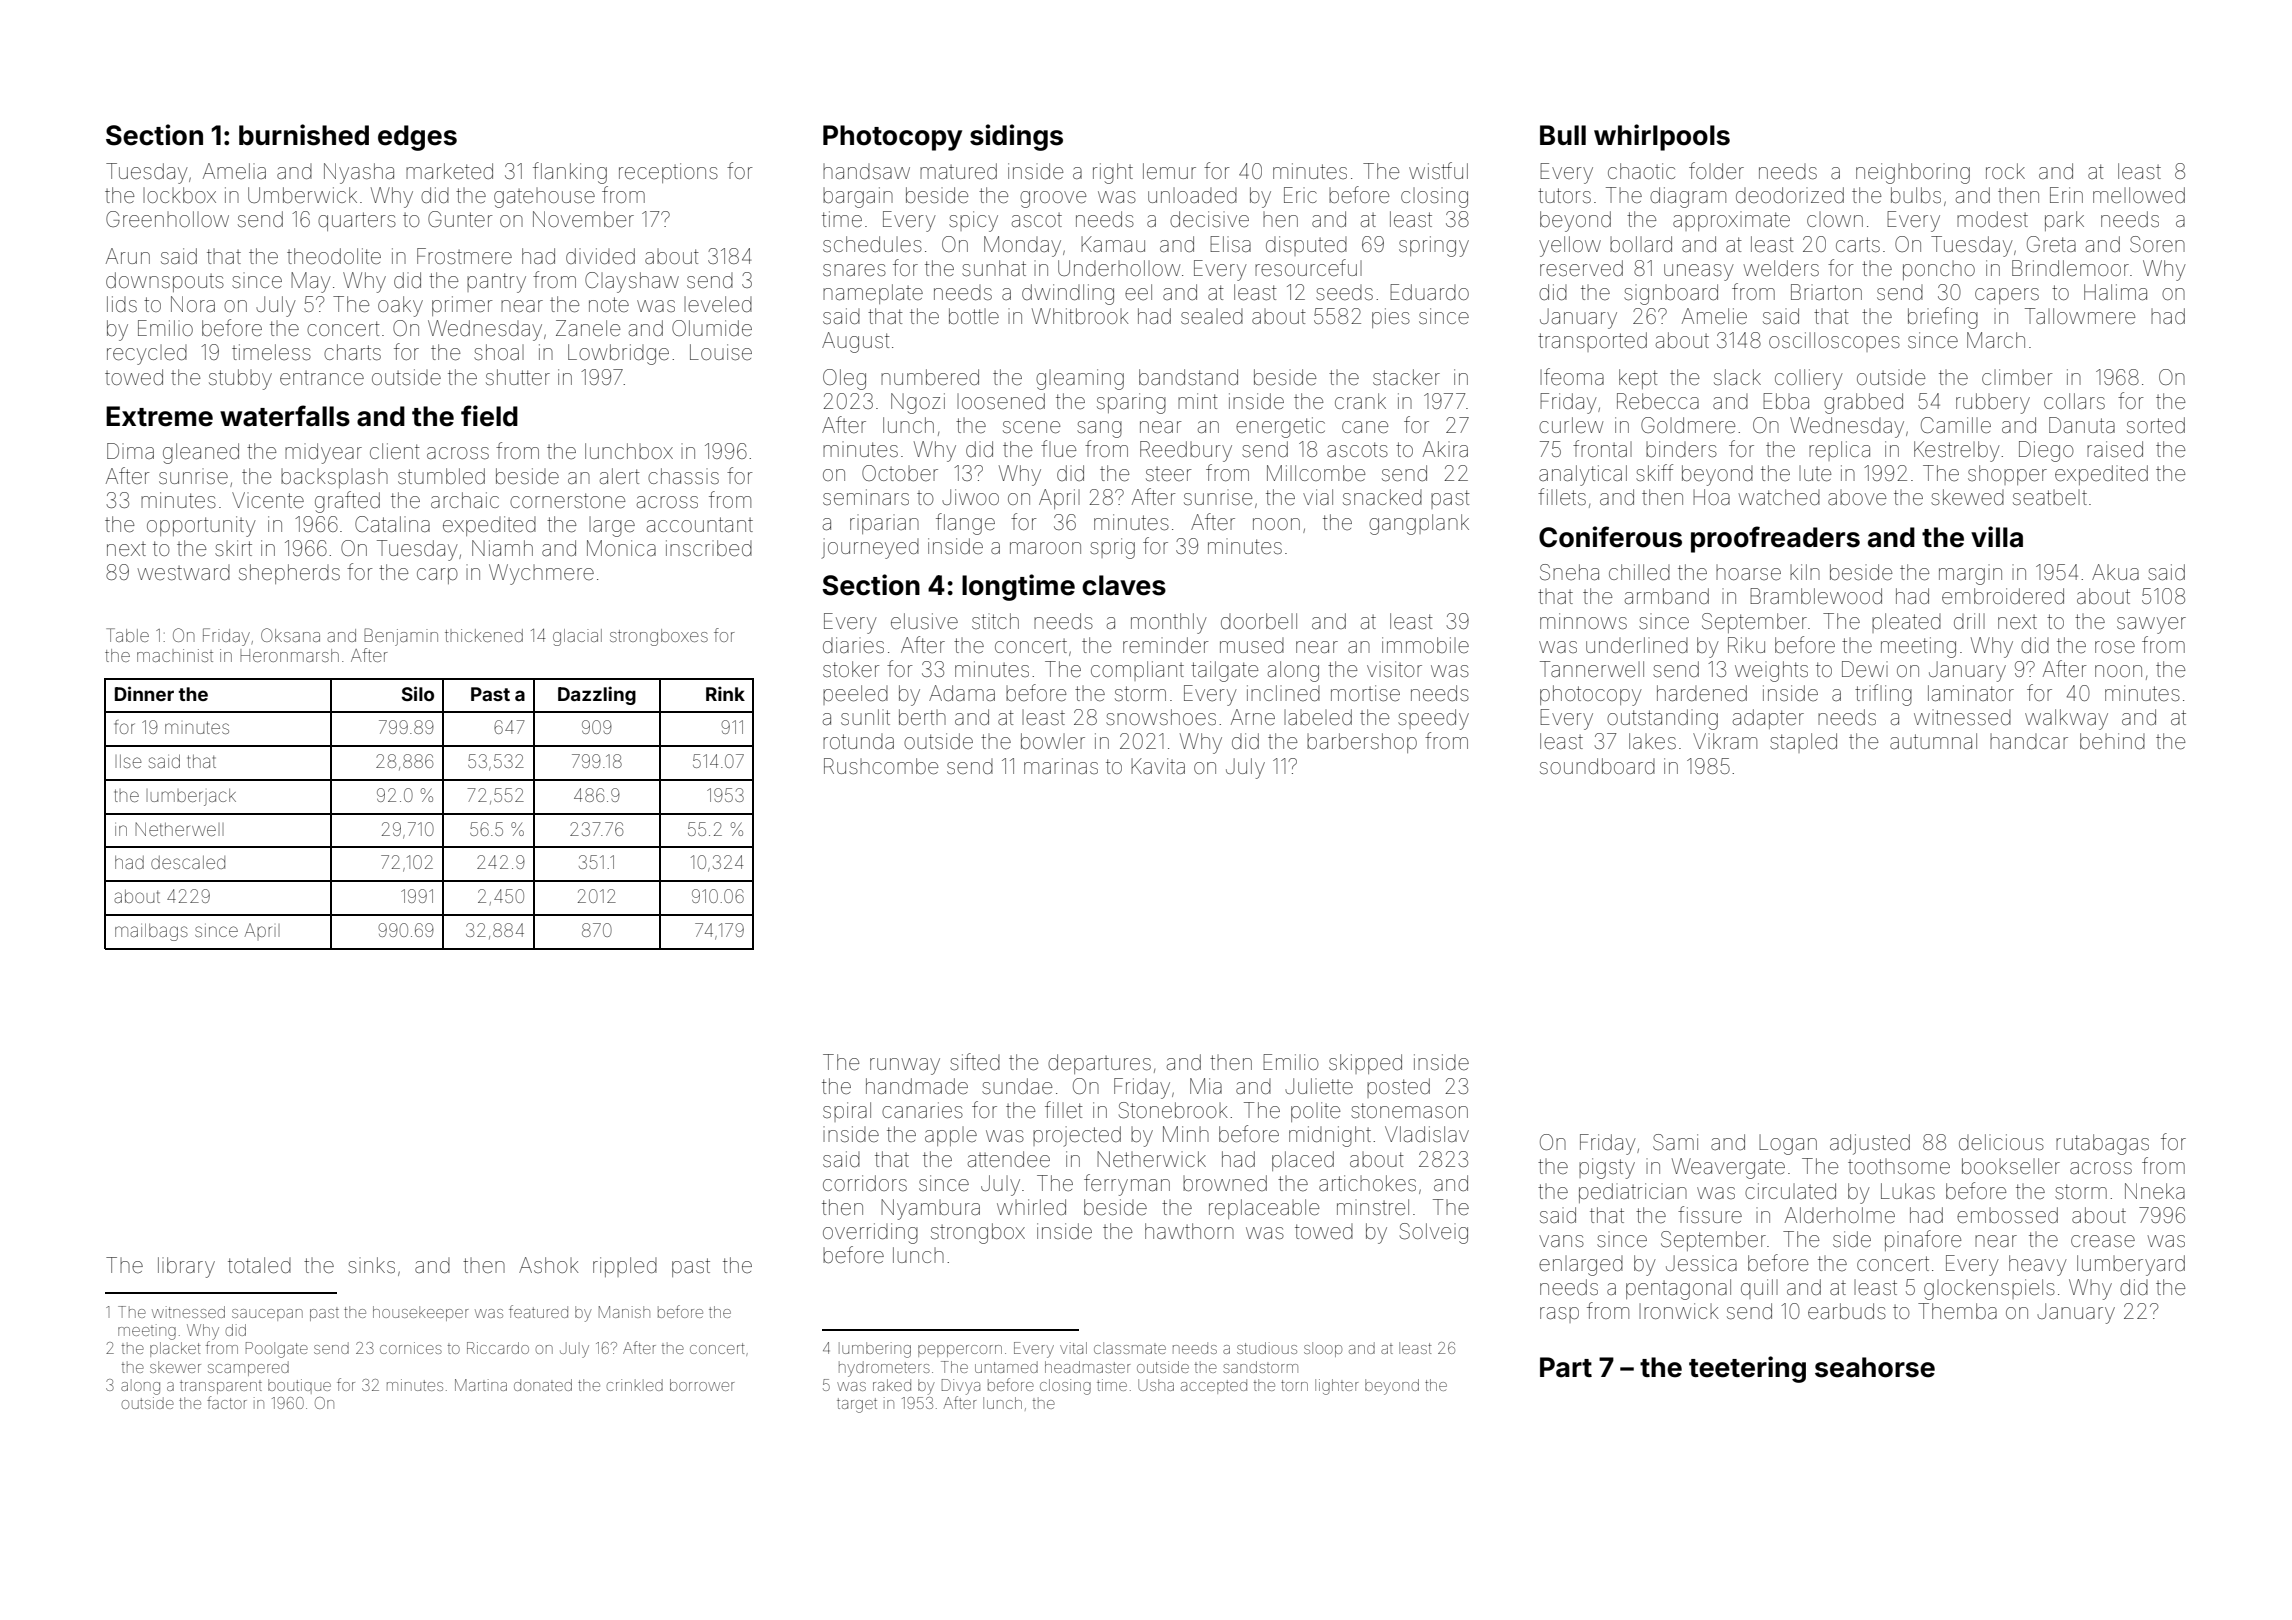 The height and width of the page is (1620, 2292). Describe the element at coordinates (304, 135) in the page. I see `burnished` at that location.
